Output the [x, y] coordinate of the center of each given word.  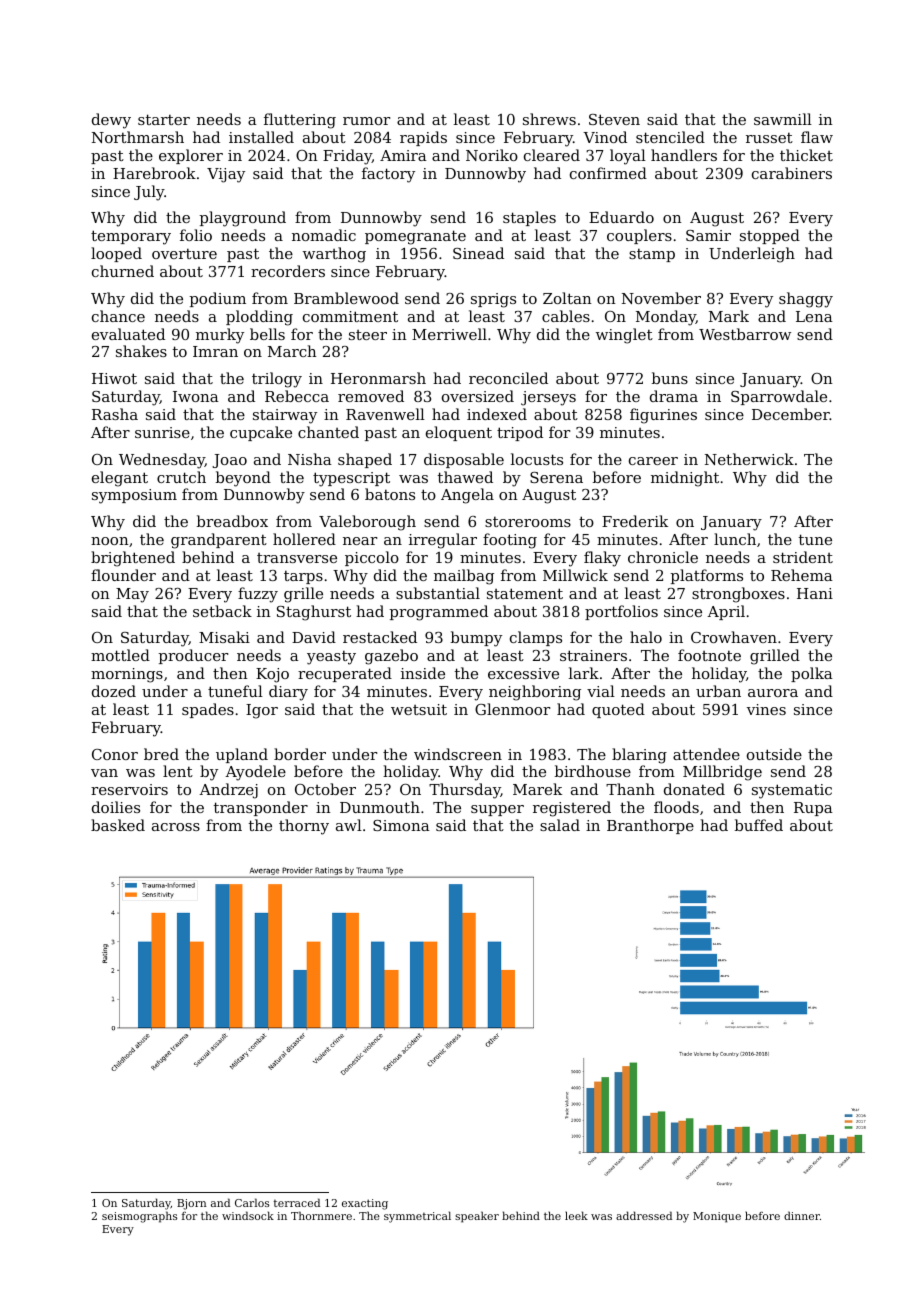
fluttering [300, 121]
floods [676, 807]
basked [118, 825]
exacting [365, 1204]
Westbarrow [745, 334]
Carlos [252, 1202]
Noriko [492, 155]
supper [497, 810]
